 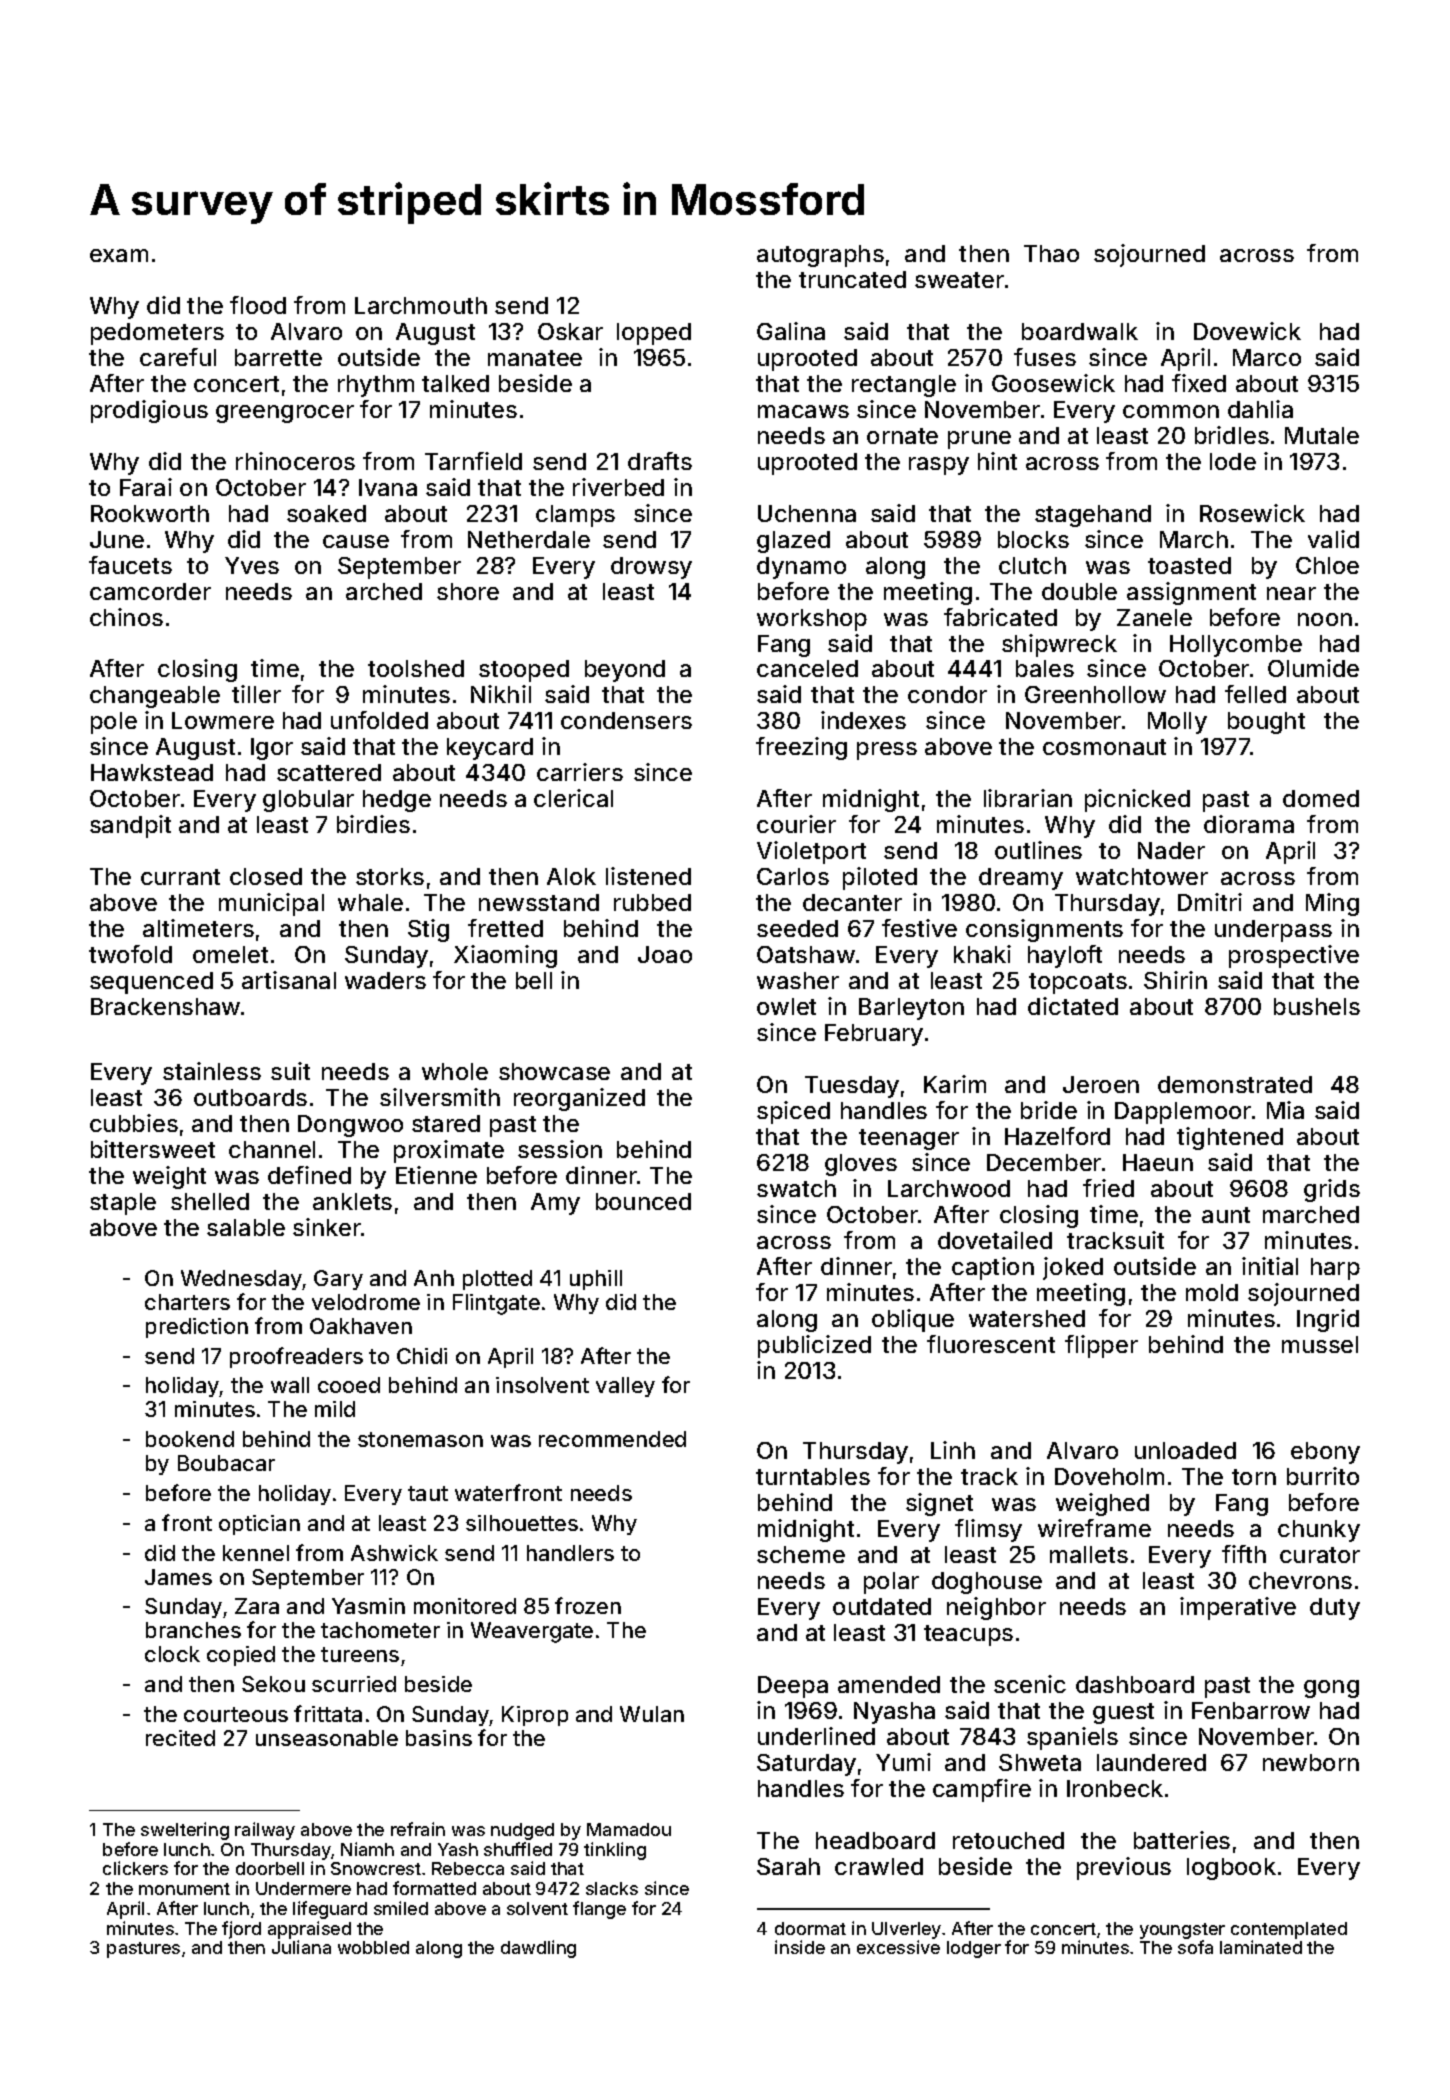 What do you see at coordinates (1051, 253) in the screenshot?
I see `Thao` at bounding box center [1051, 253].
